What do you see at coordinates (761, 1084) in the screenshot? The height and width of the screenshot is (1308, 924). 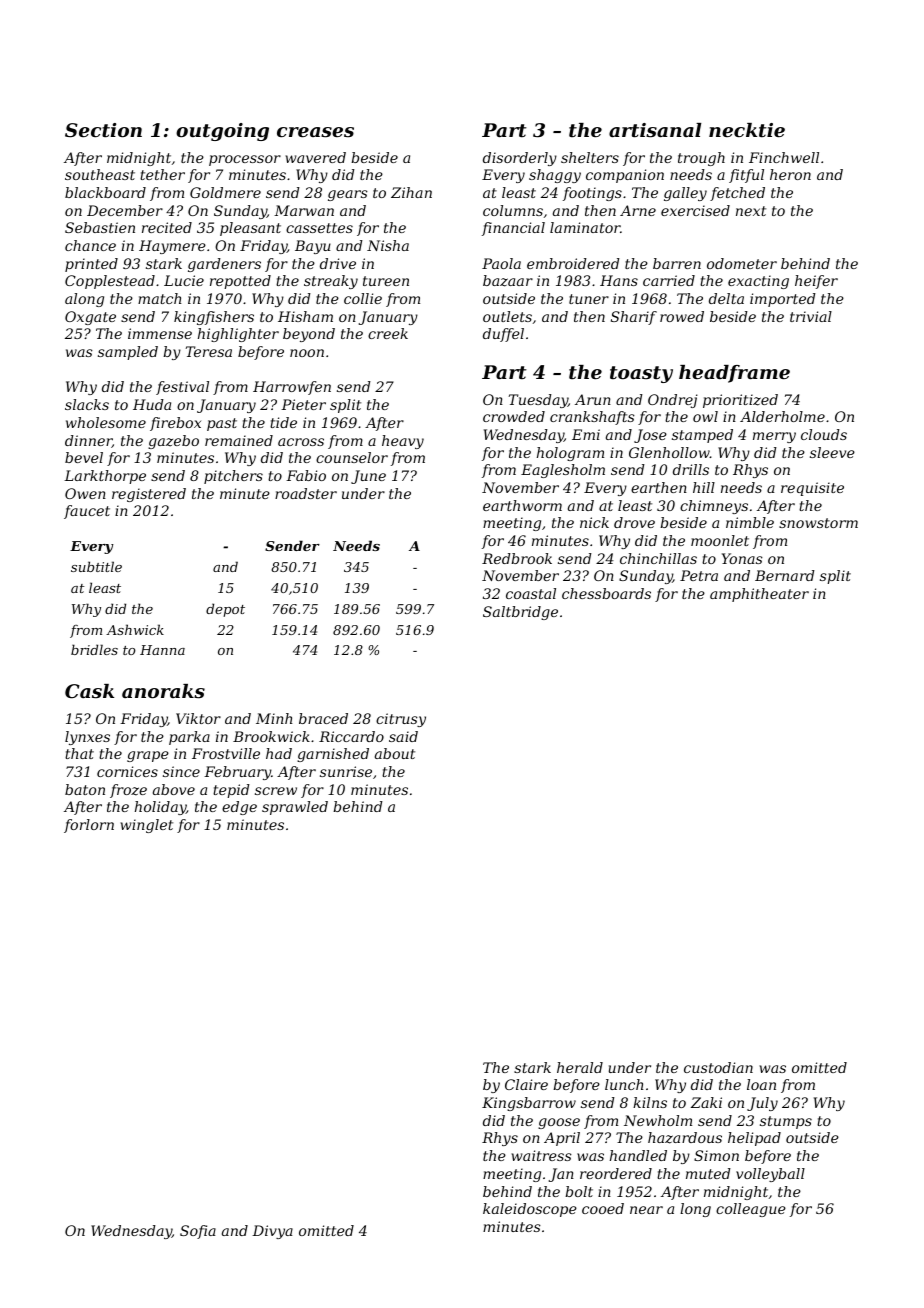 I see `loan` at bounding box center [761, 1084].
